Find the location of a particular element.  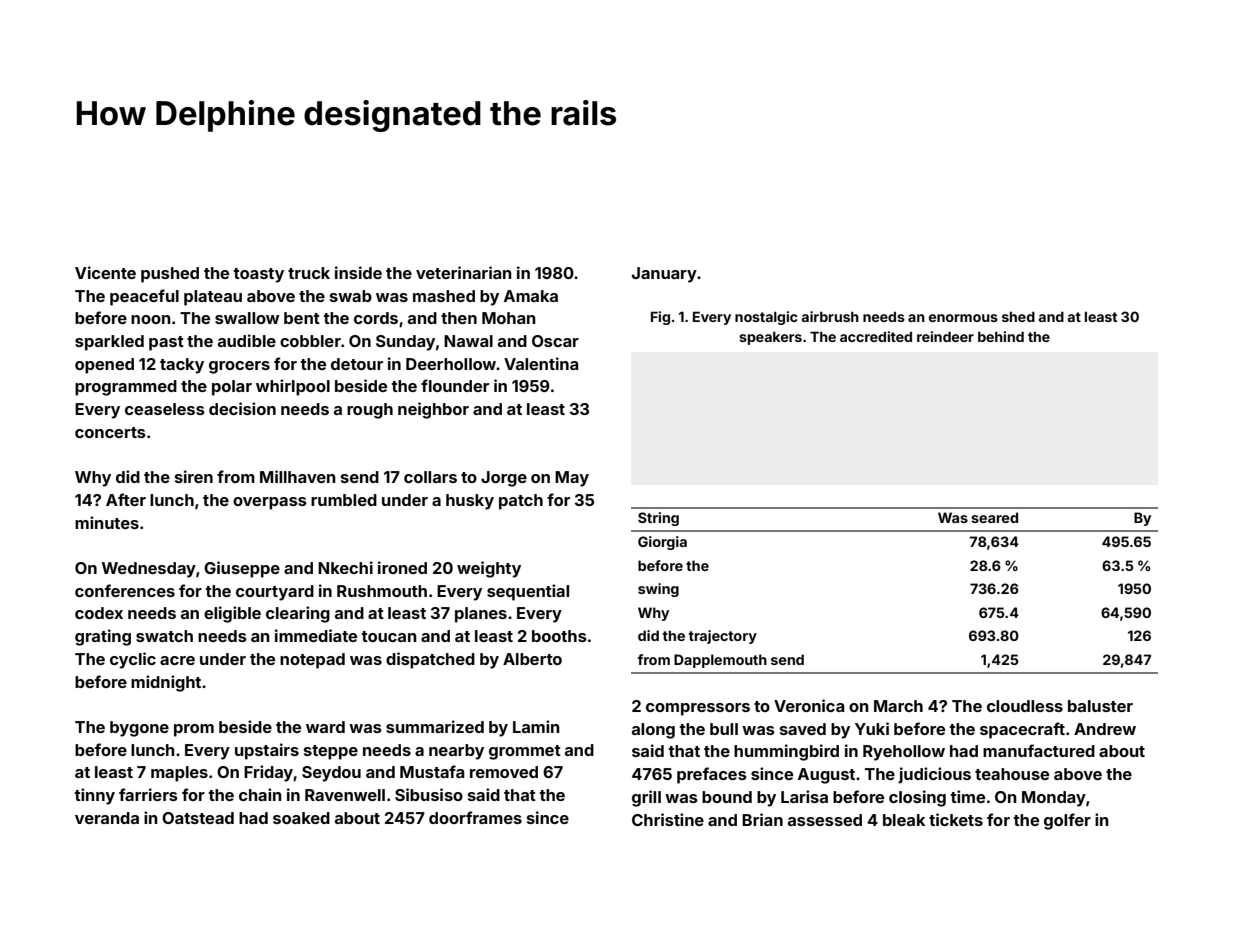

immediate is located at coordinates (316, 635).
